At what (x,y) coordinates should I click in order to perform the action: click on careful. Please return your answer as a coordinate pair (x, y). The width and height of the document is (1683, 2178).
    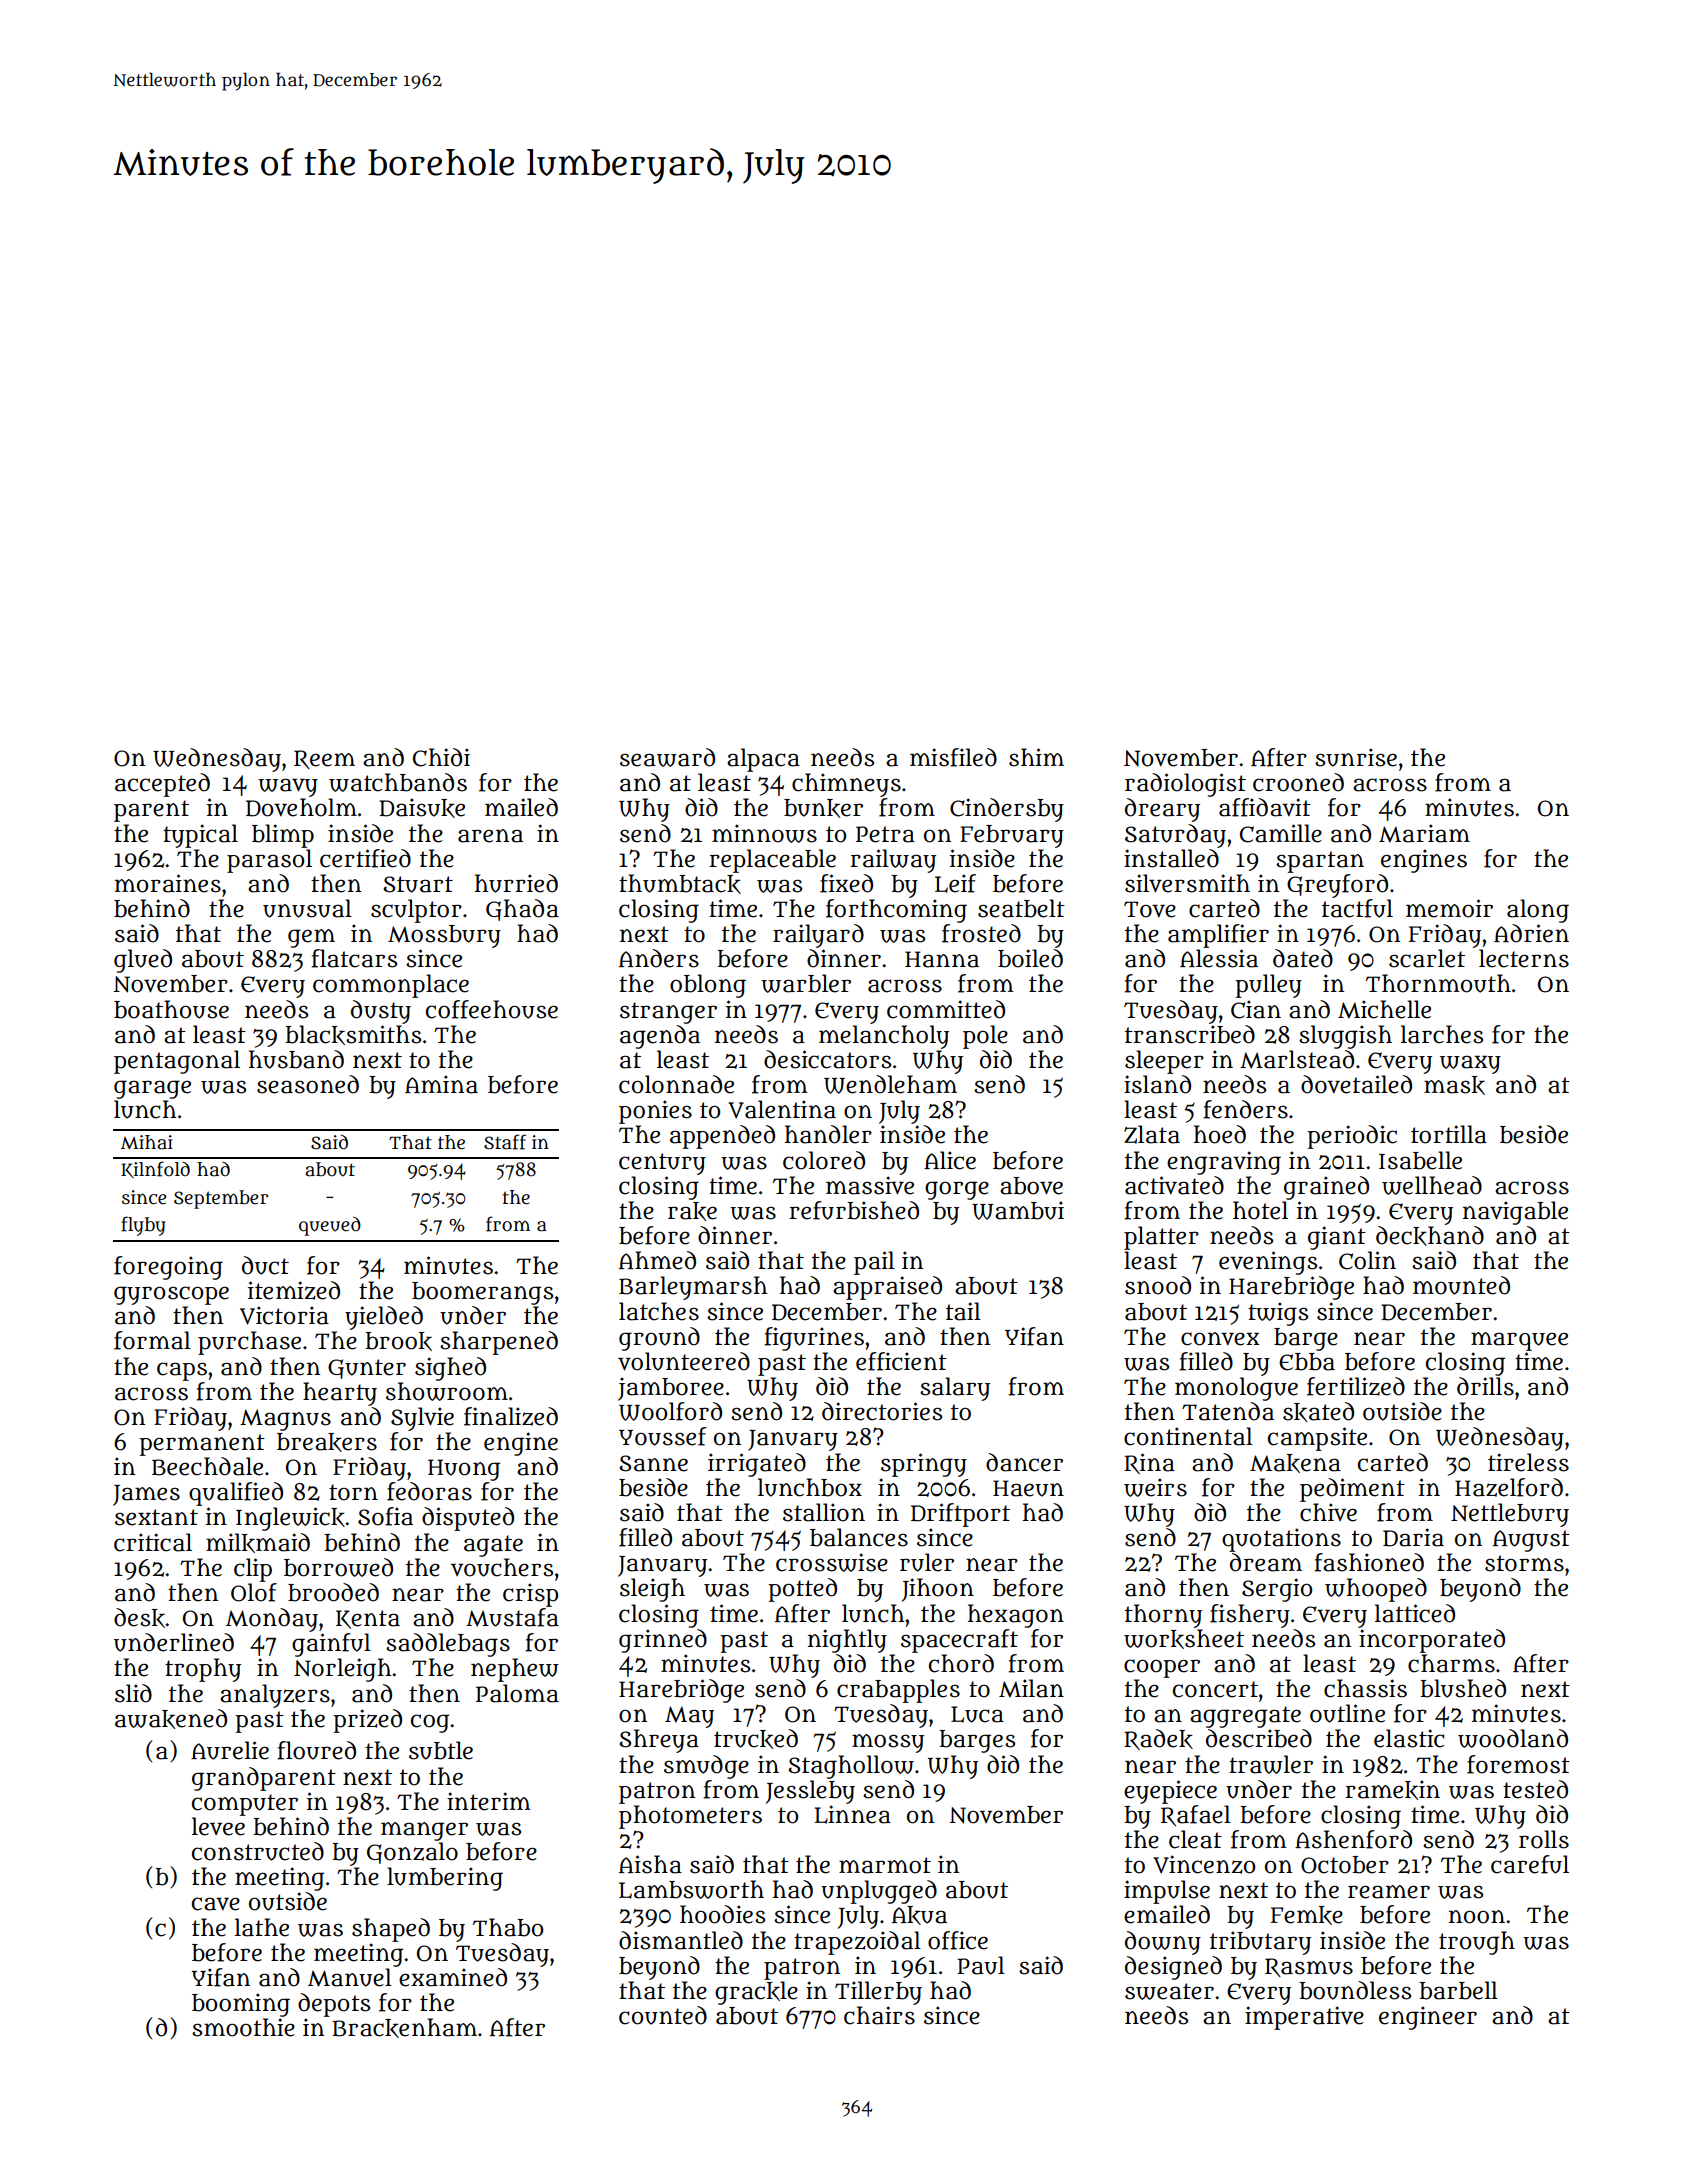
    Looking at the image, I should click on (1530, 1864).
